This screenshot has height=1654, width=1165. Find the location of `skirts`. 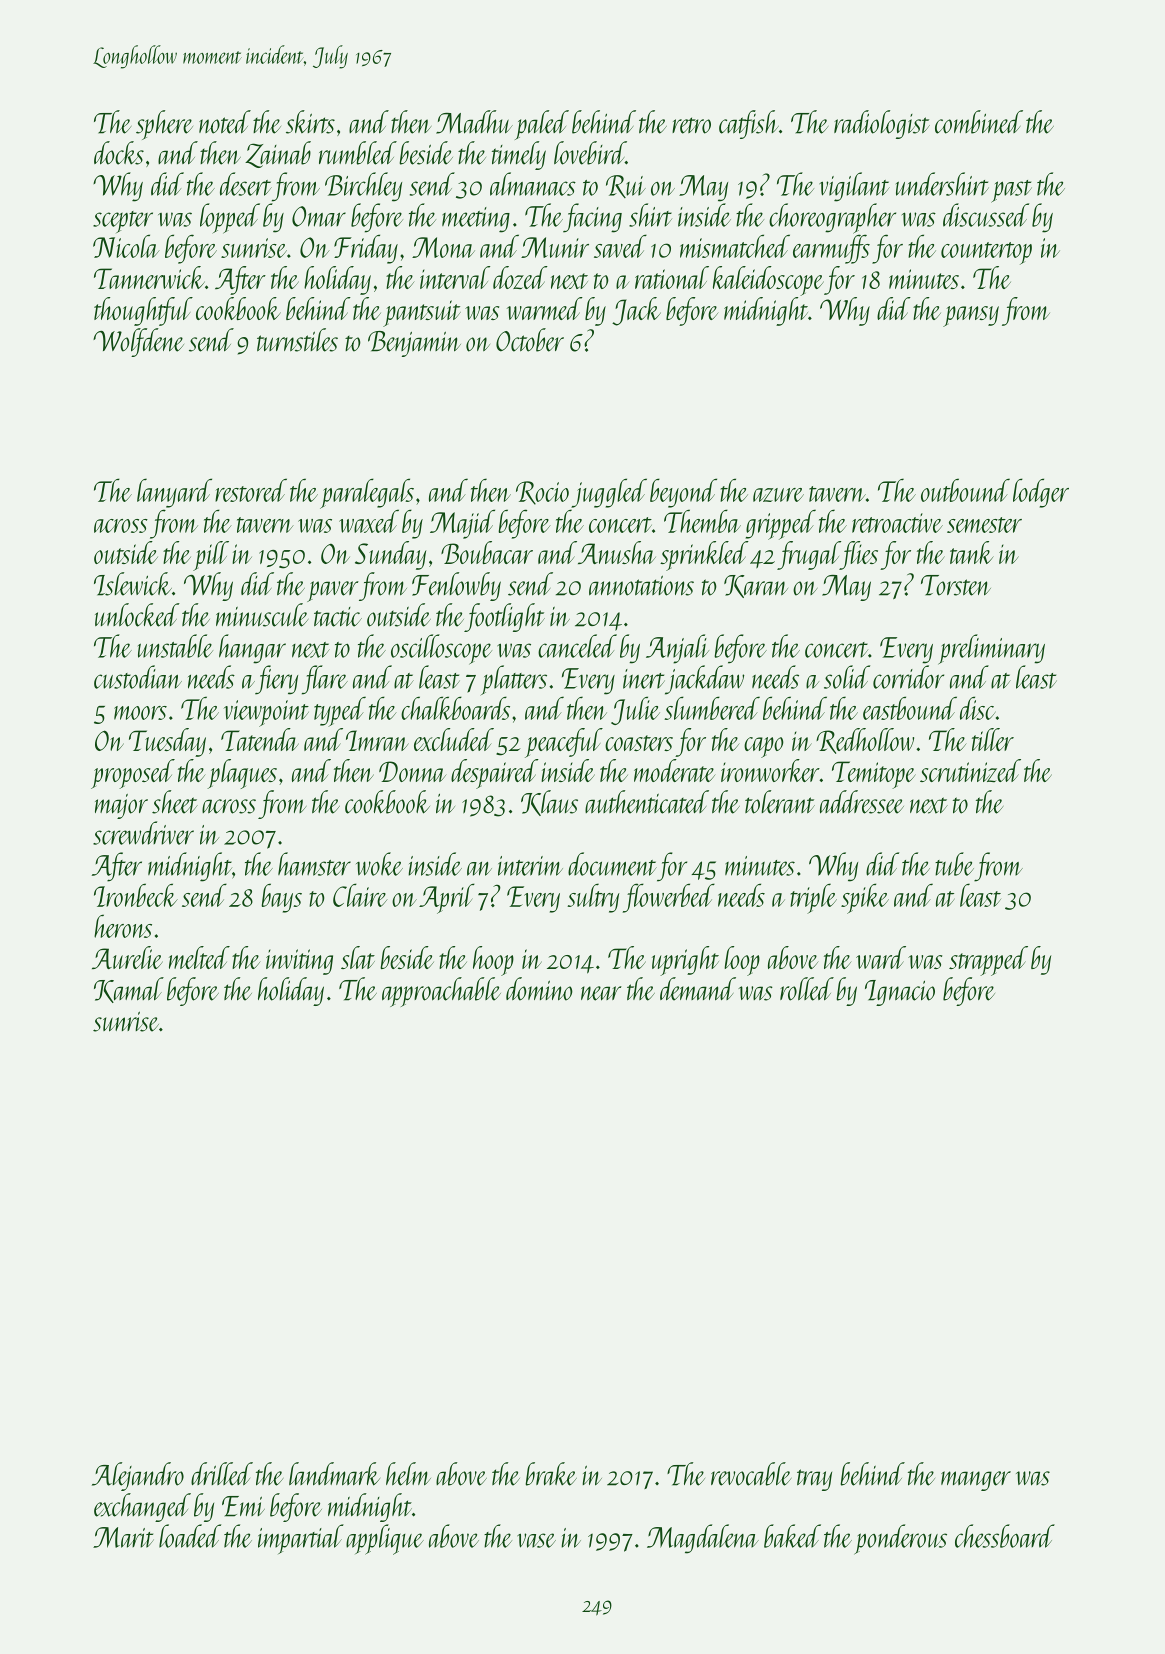

skirts is located at coordinates (310, 122).
